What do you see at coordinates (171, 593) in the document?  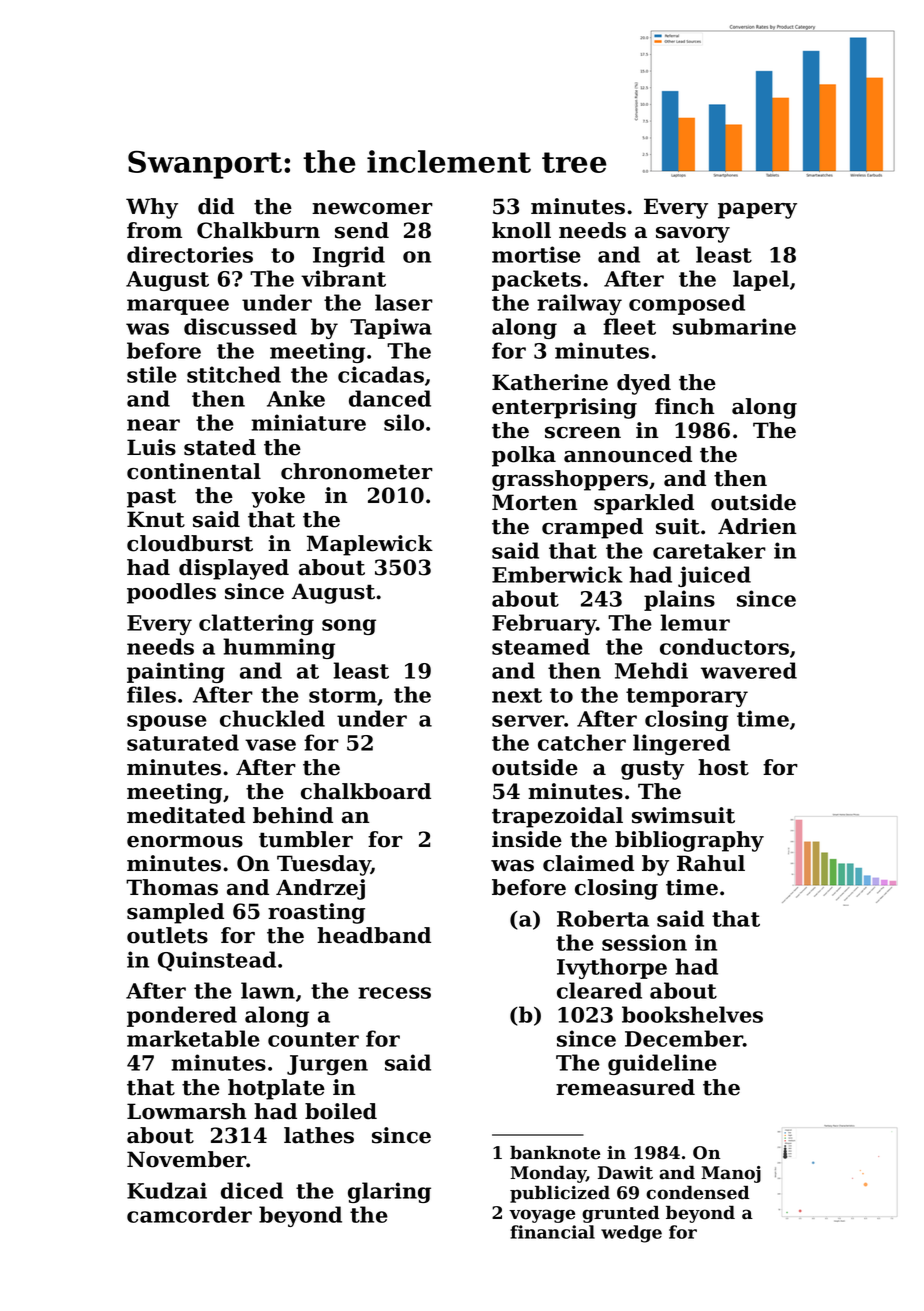 I see `poodles` at bounding box center [171, 593].
